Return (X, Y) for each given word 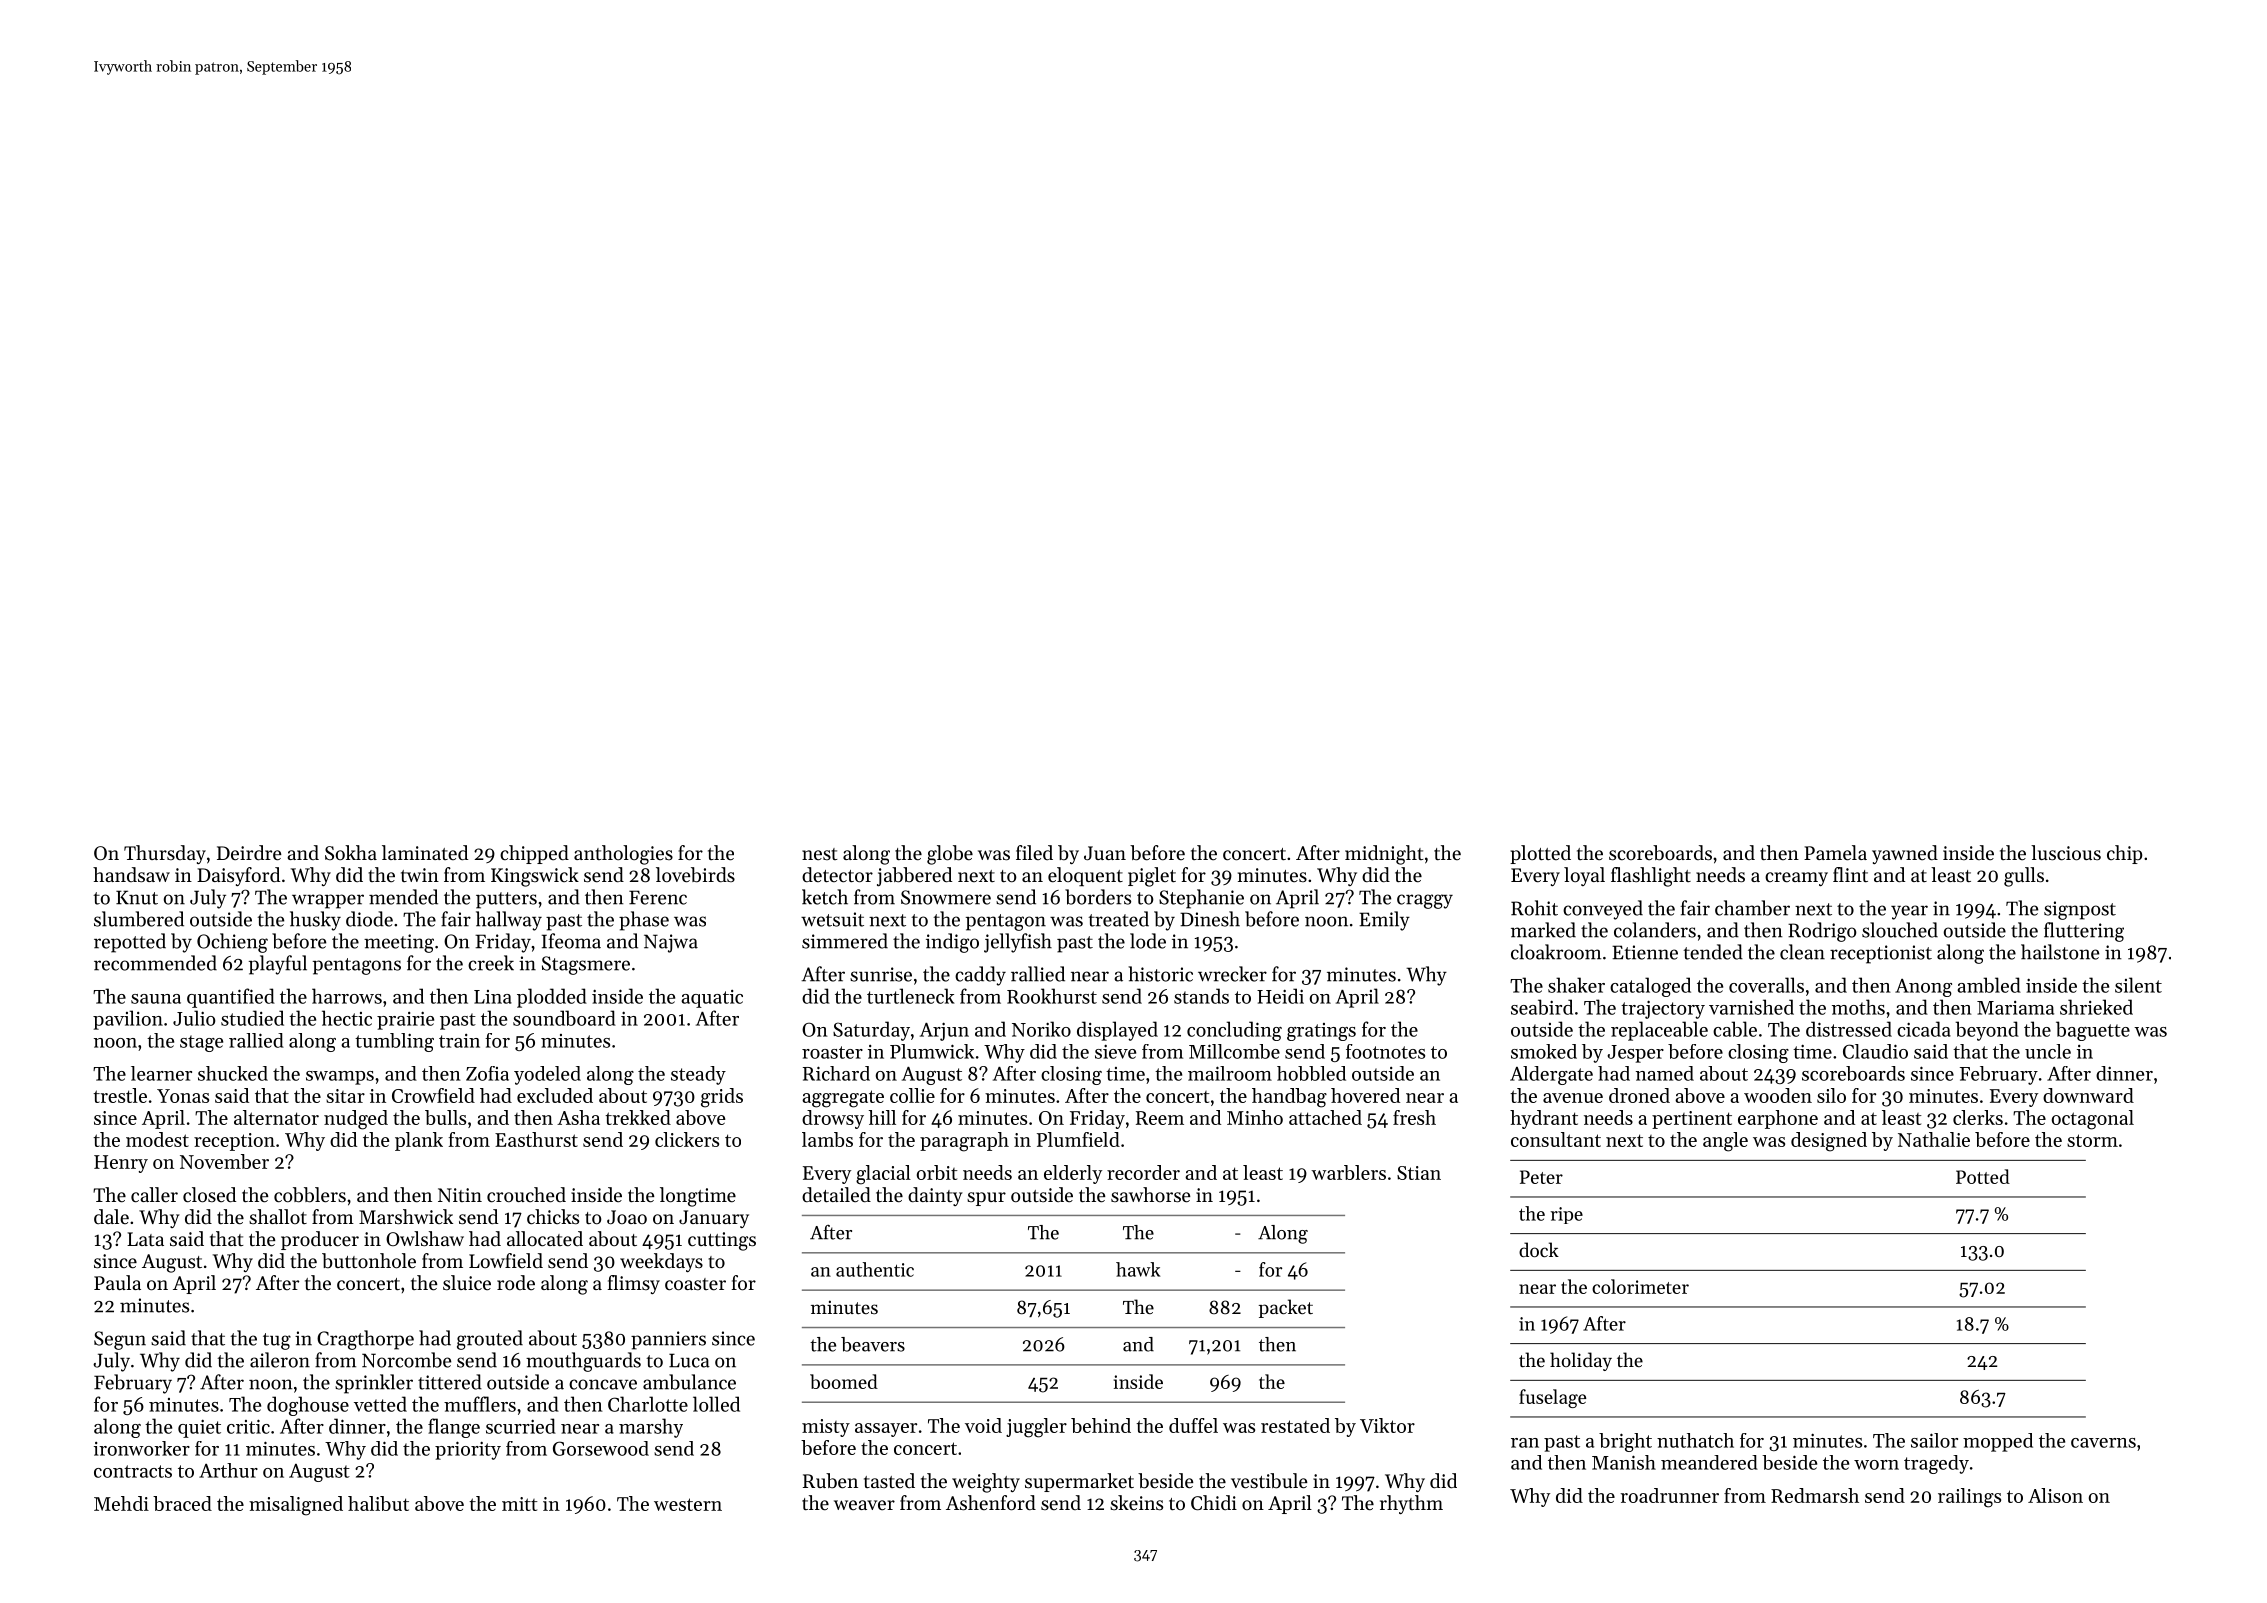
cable (1735, 1029)
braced (182, 1503)
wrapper (328, 901)
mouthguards (583, 1362)
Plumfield (1078, 1139)
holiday (1581, 1361)
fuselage (1552, 1398)
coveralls (1766, 985)
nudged (356, 1120)
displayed (1117, 1031)
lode (1148, 941)
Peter (1541, 1177)
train (459, 1041)
